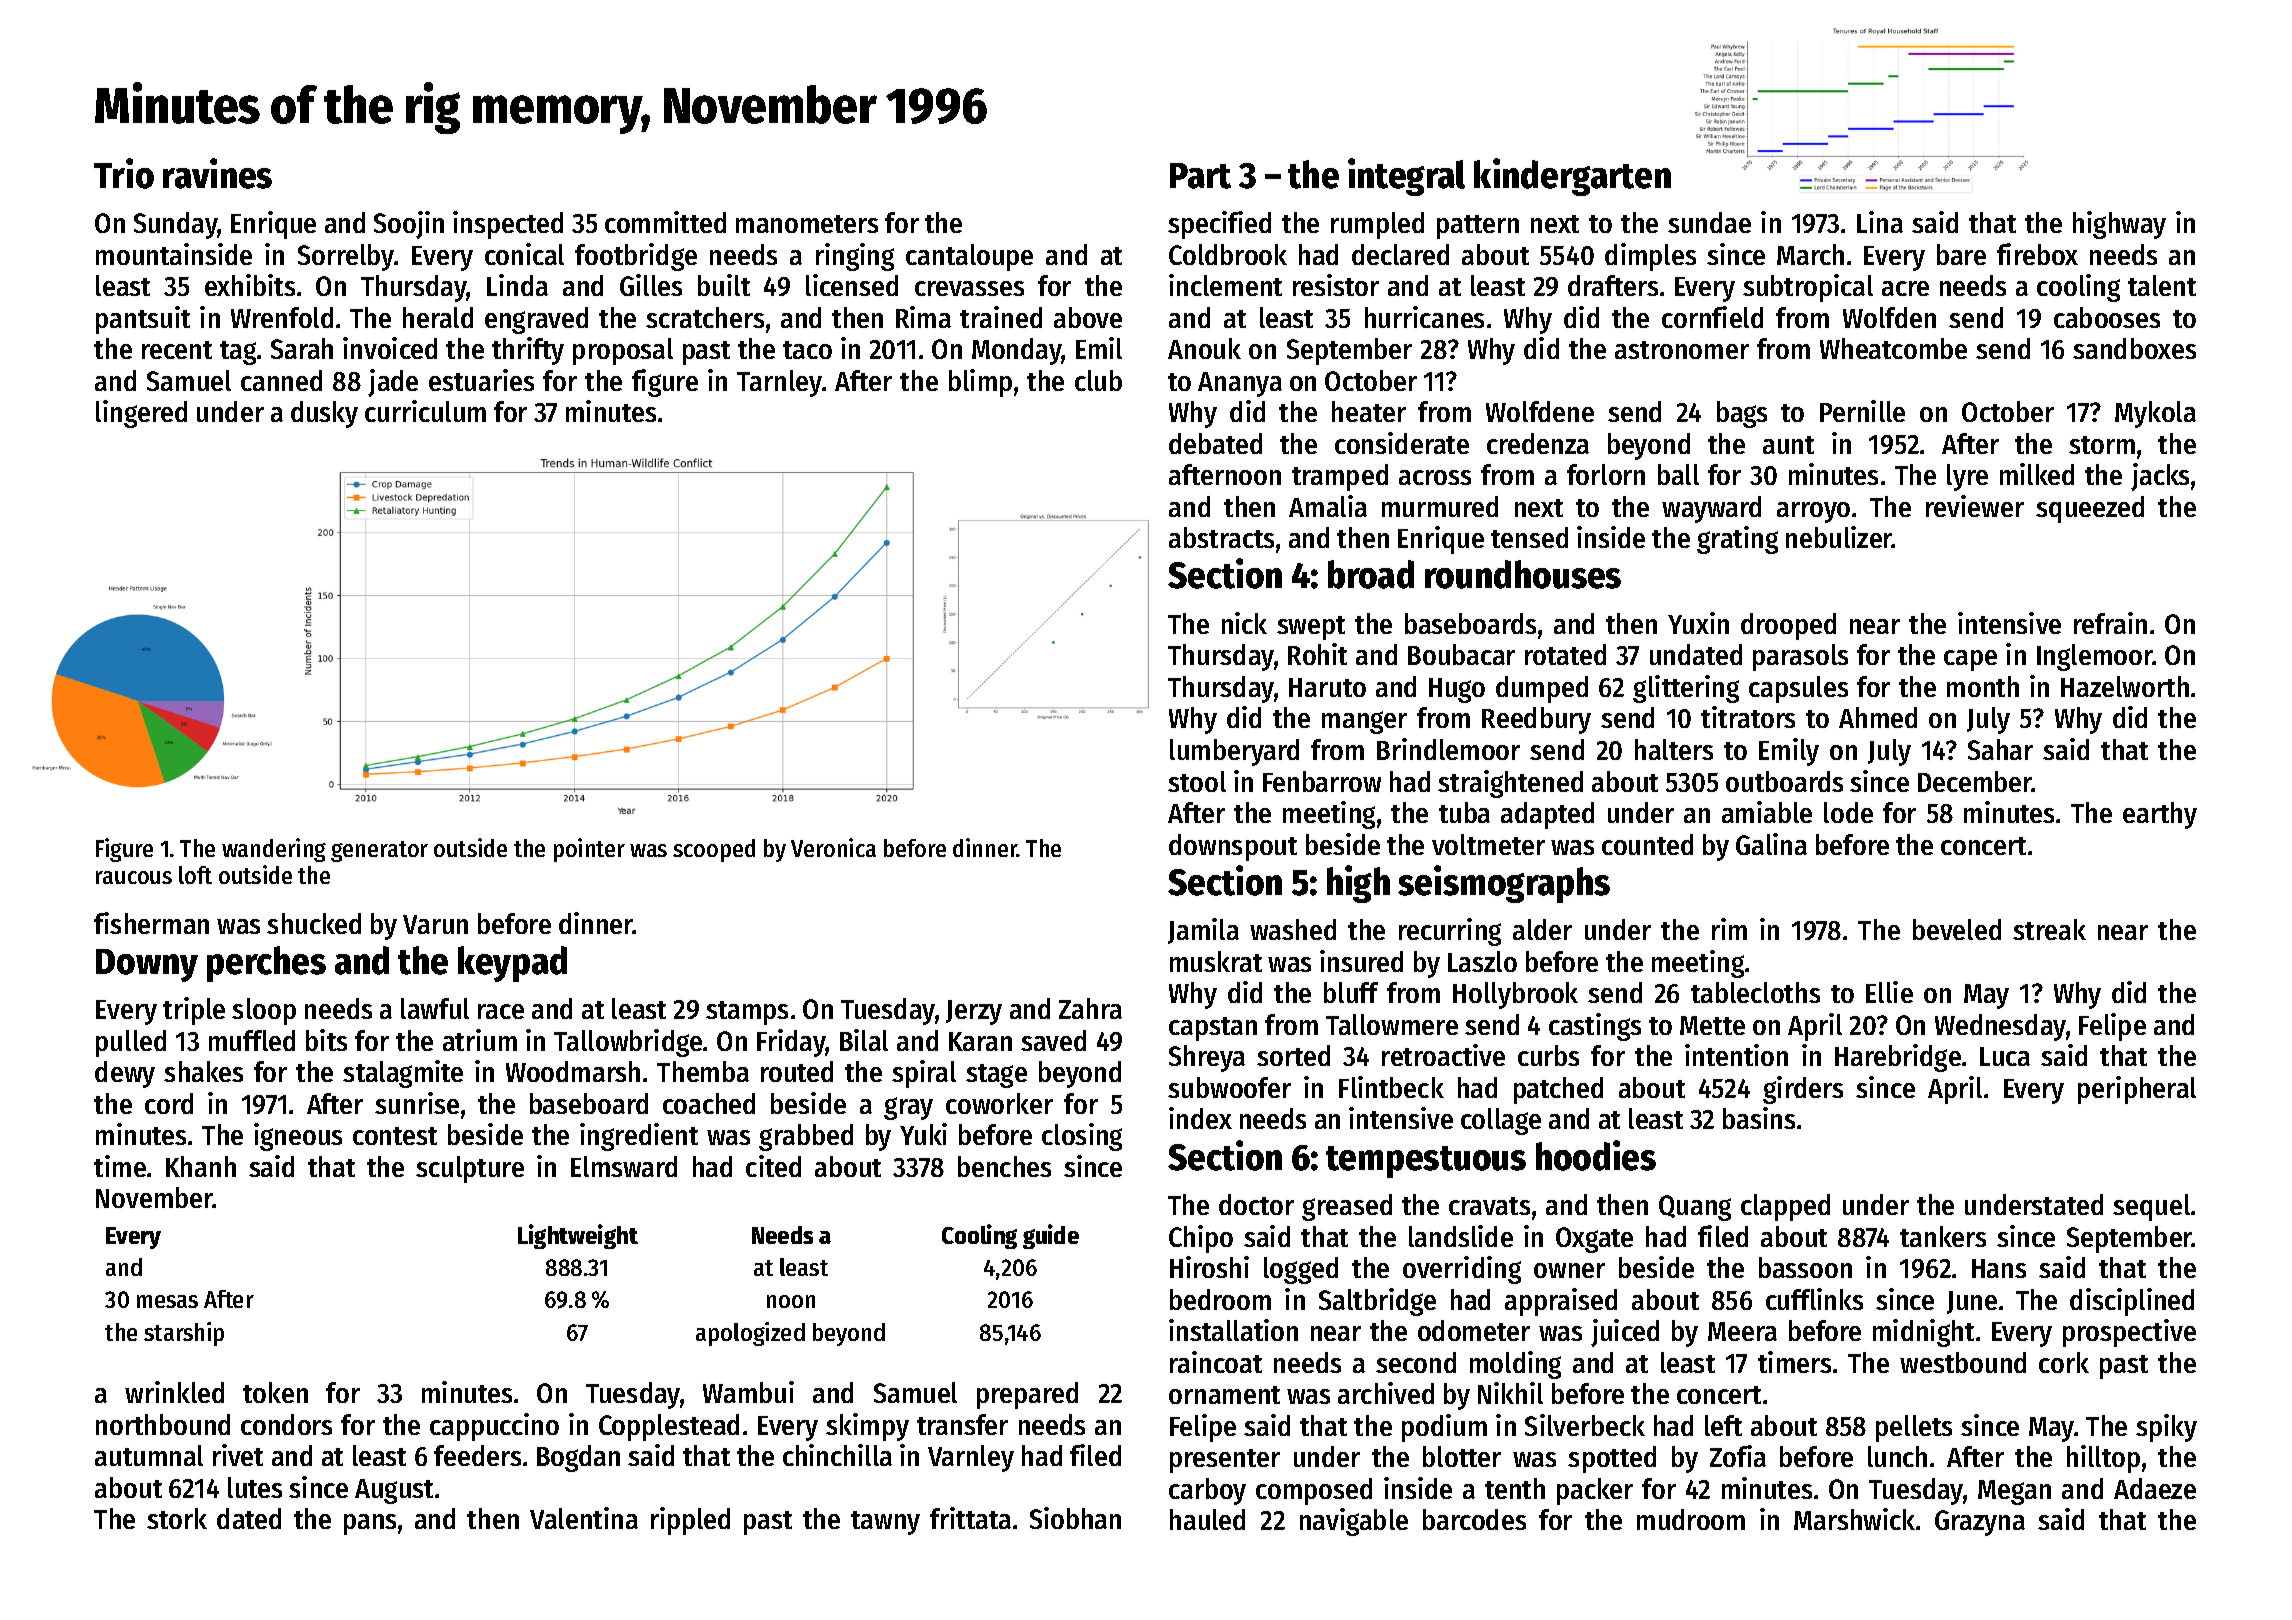 The height and width of the document is (1620, 2292). What do you see at coordinates (1698, 623) in the document?
I see `Yuxin` at bounding box center [1698, 623].
